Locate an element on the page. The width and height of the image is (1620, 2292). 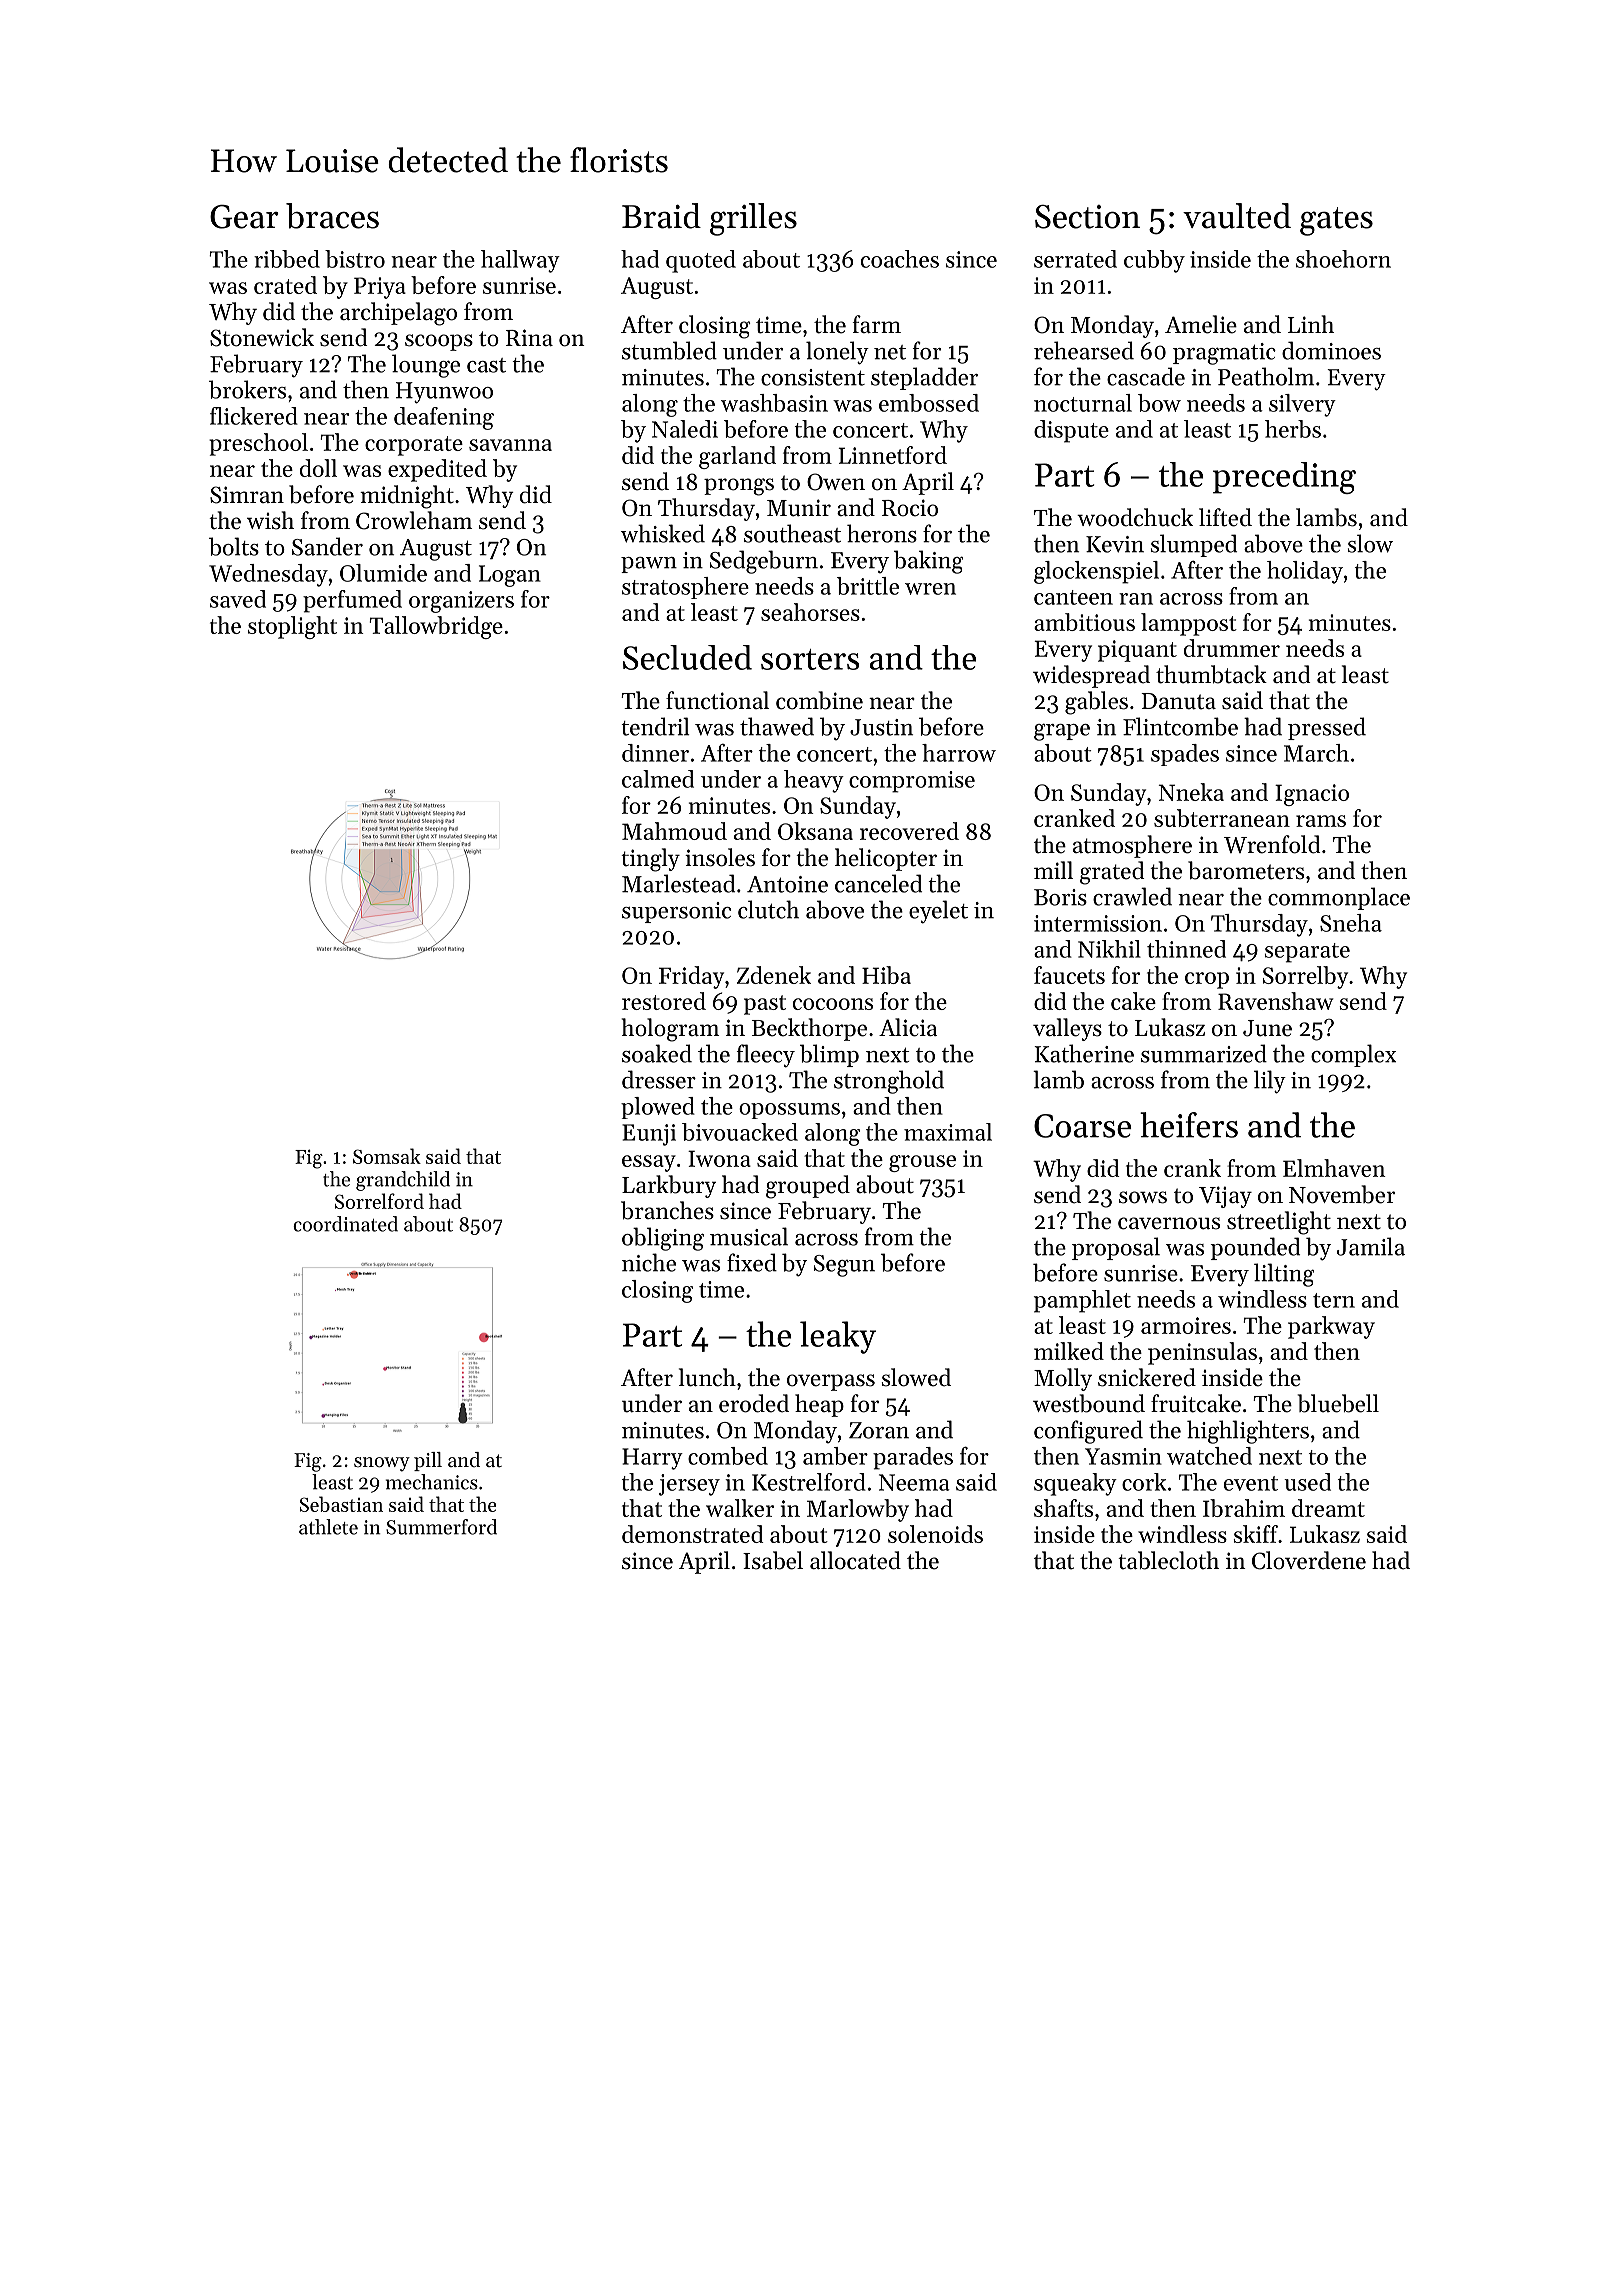
Secluded is located at coordinates (687, 657).
